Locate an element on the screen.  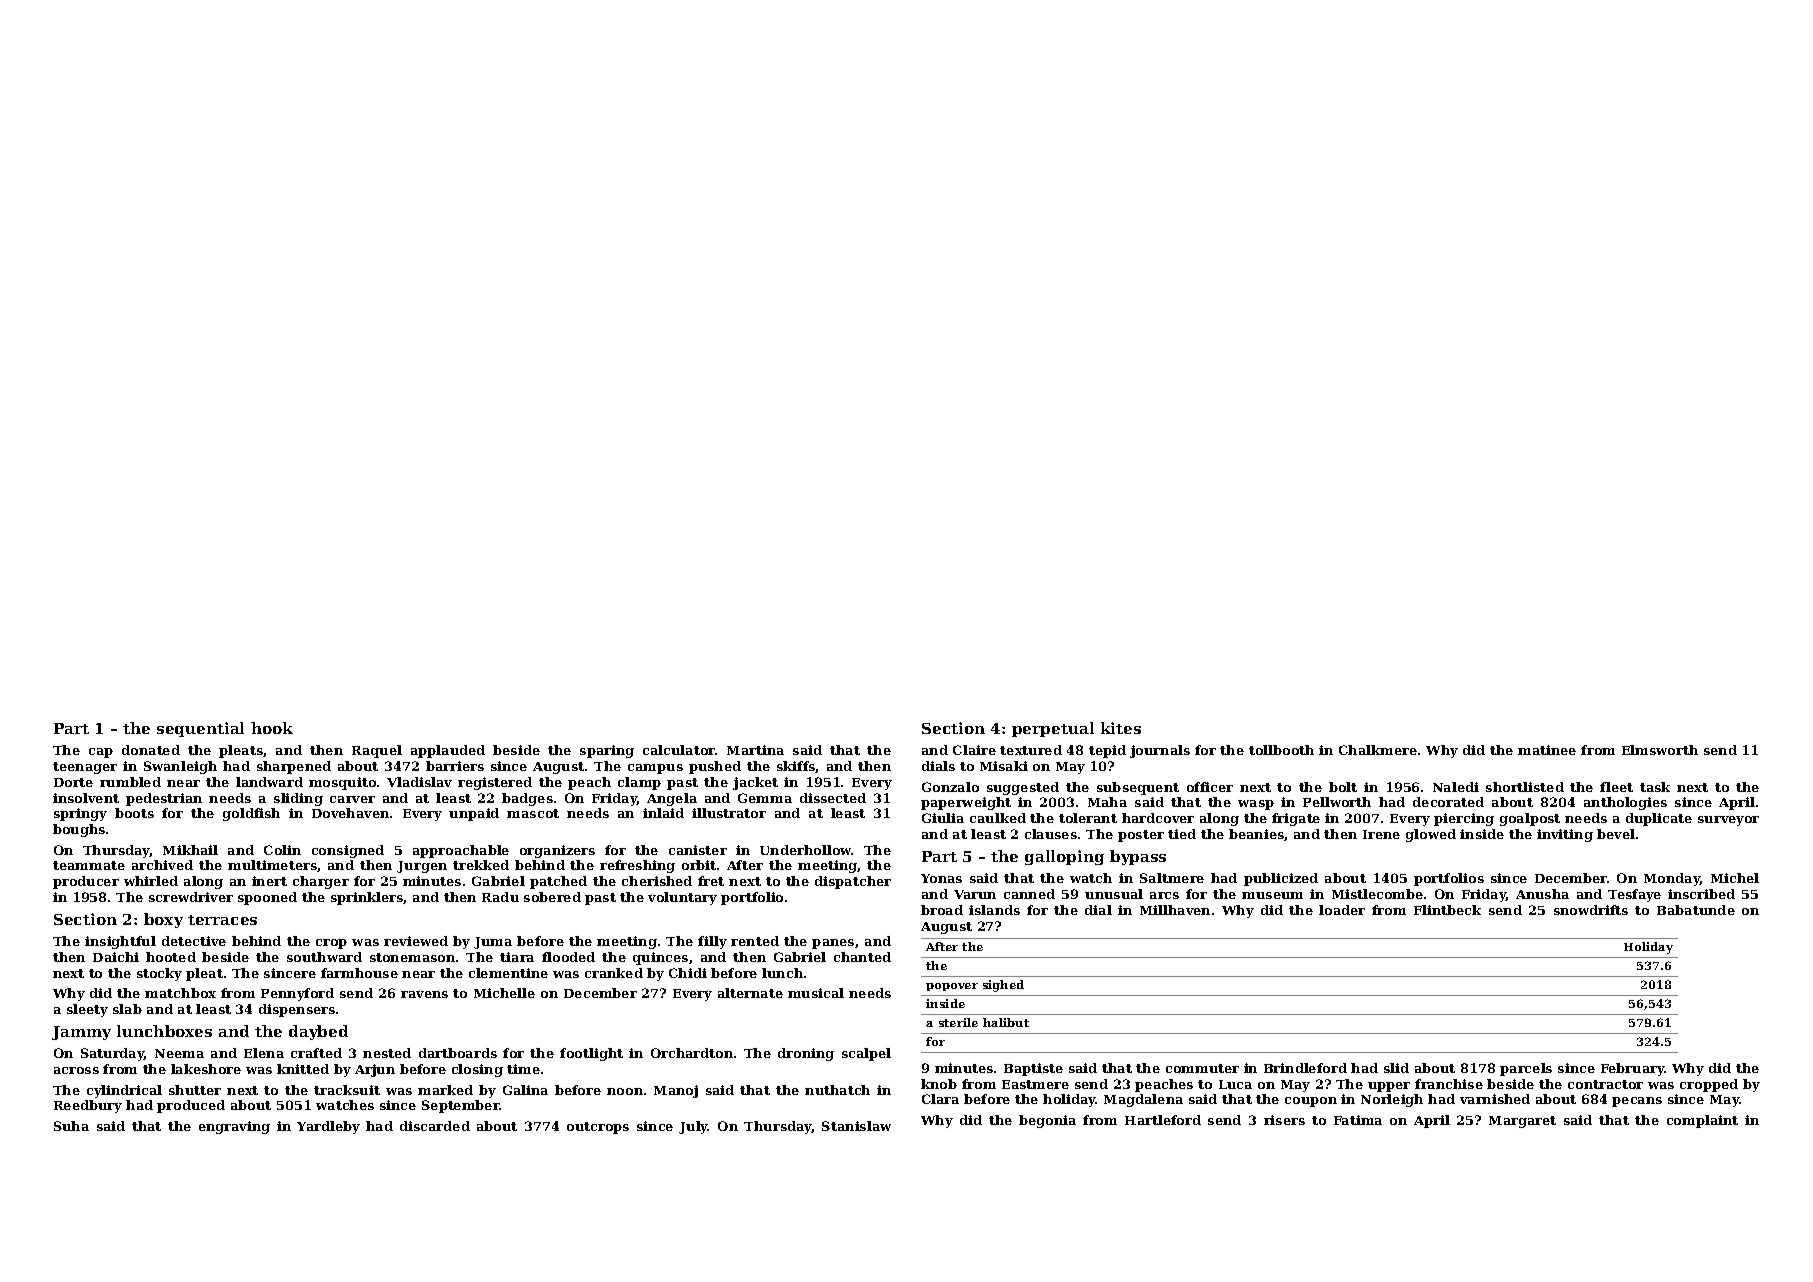
Yardleby is located at coordinates (328, 1127).
